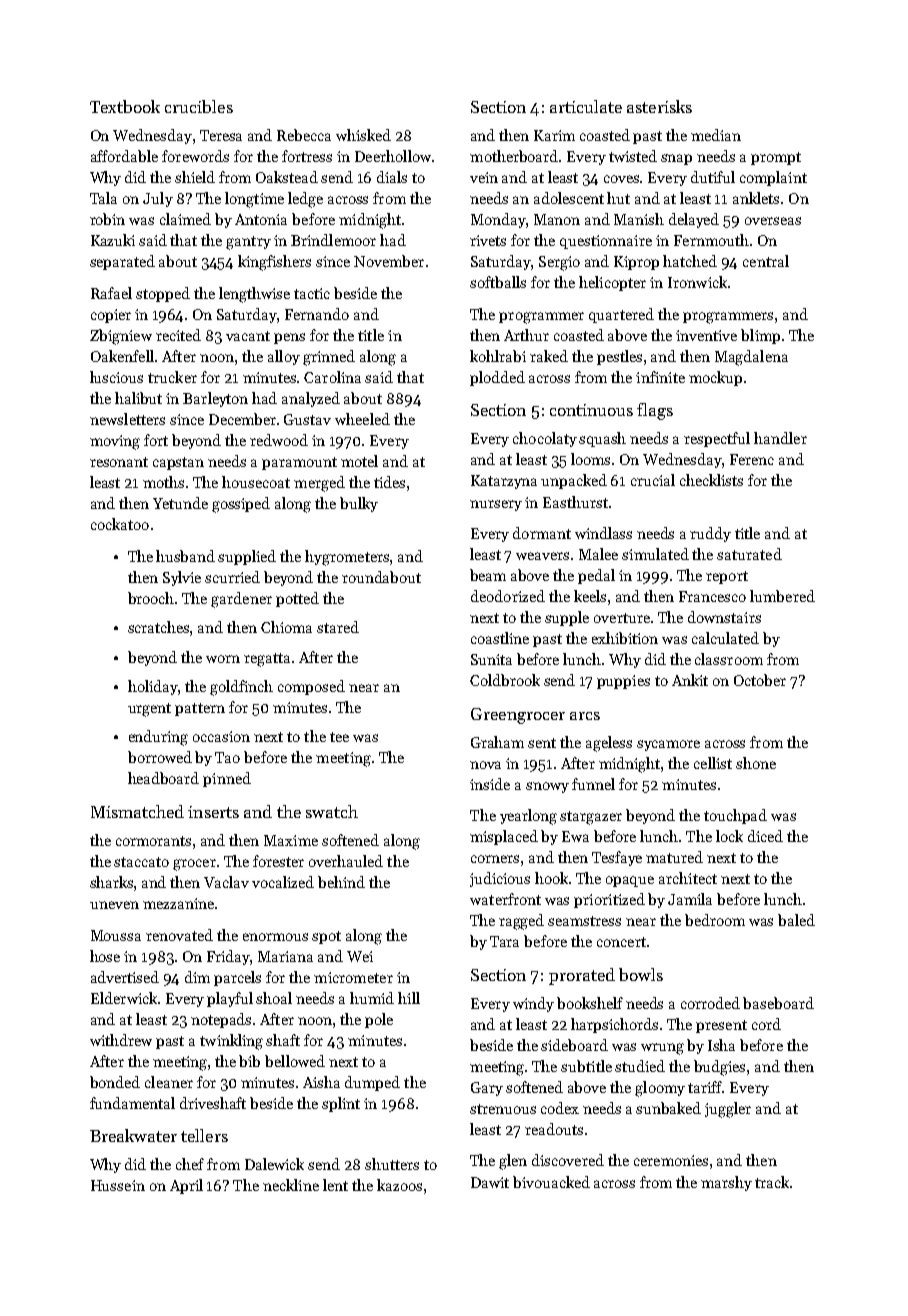 This screenshot has width=908, height=1316. I want to click on kohlrabi, so click(498, 356).
